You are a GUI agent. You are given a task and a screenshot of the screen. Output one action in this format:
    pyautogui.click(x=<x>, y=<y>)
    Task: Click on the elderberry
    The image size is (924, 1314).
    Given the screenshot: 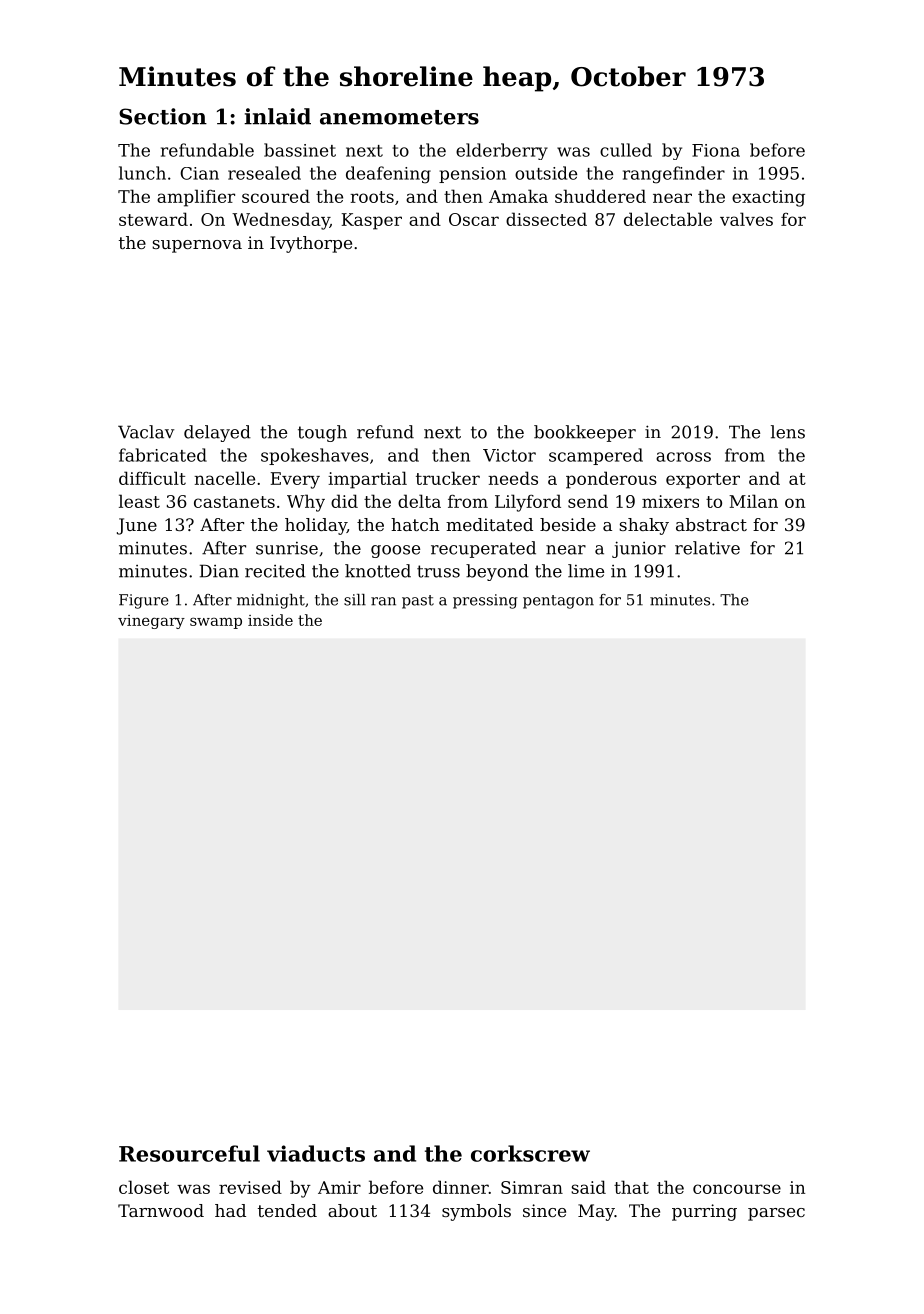 What is the action you would take?
    pyautogui.click(x=502, y=151)
